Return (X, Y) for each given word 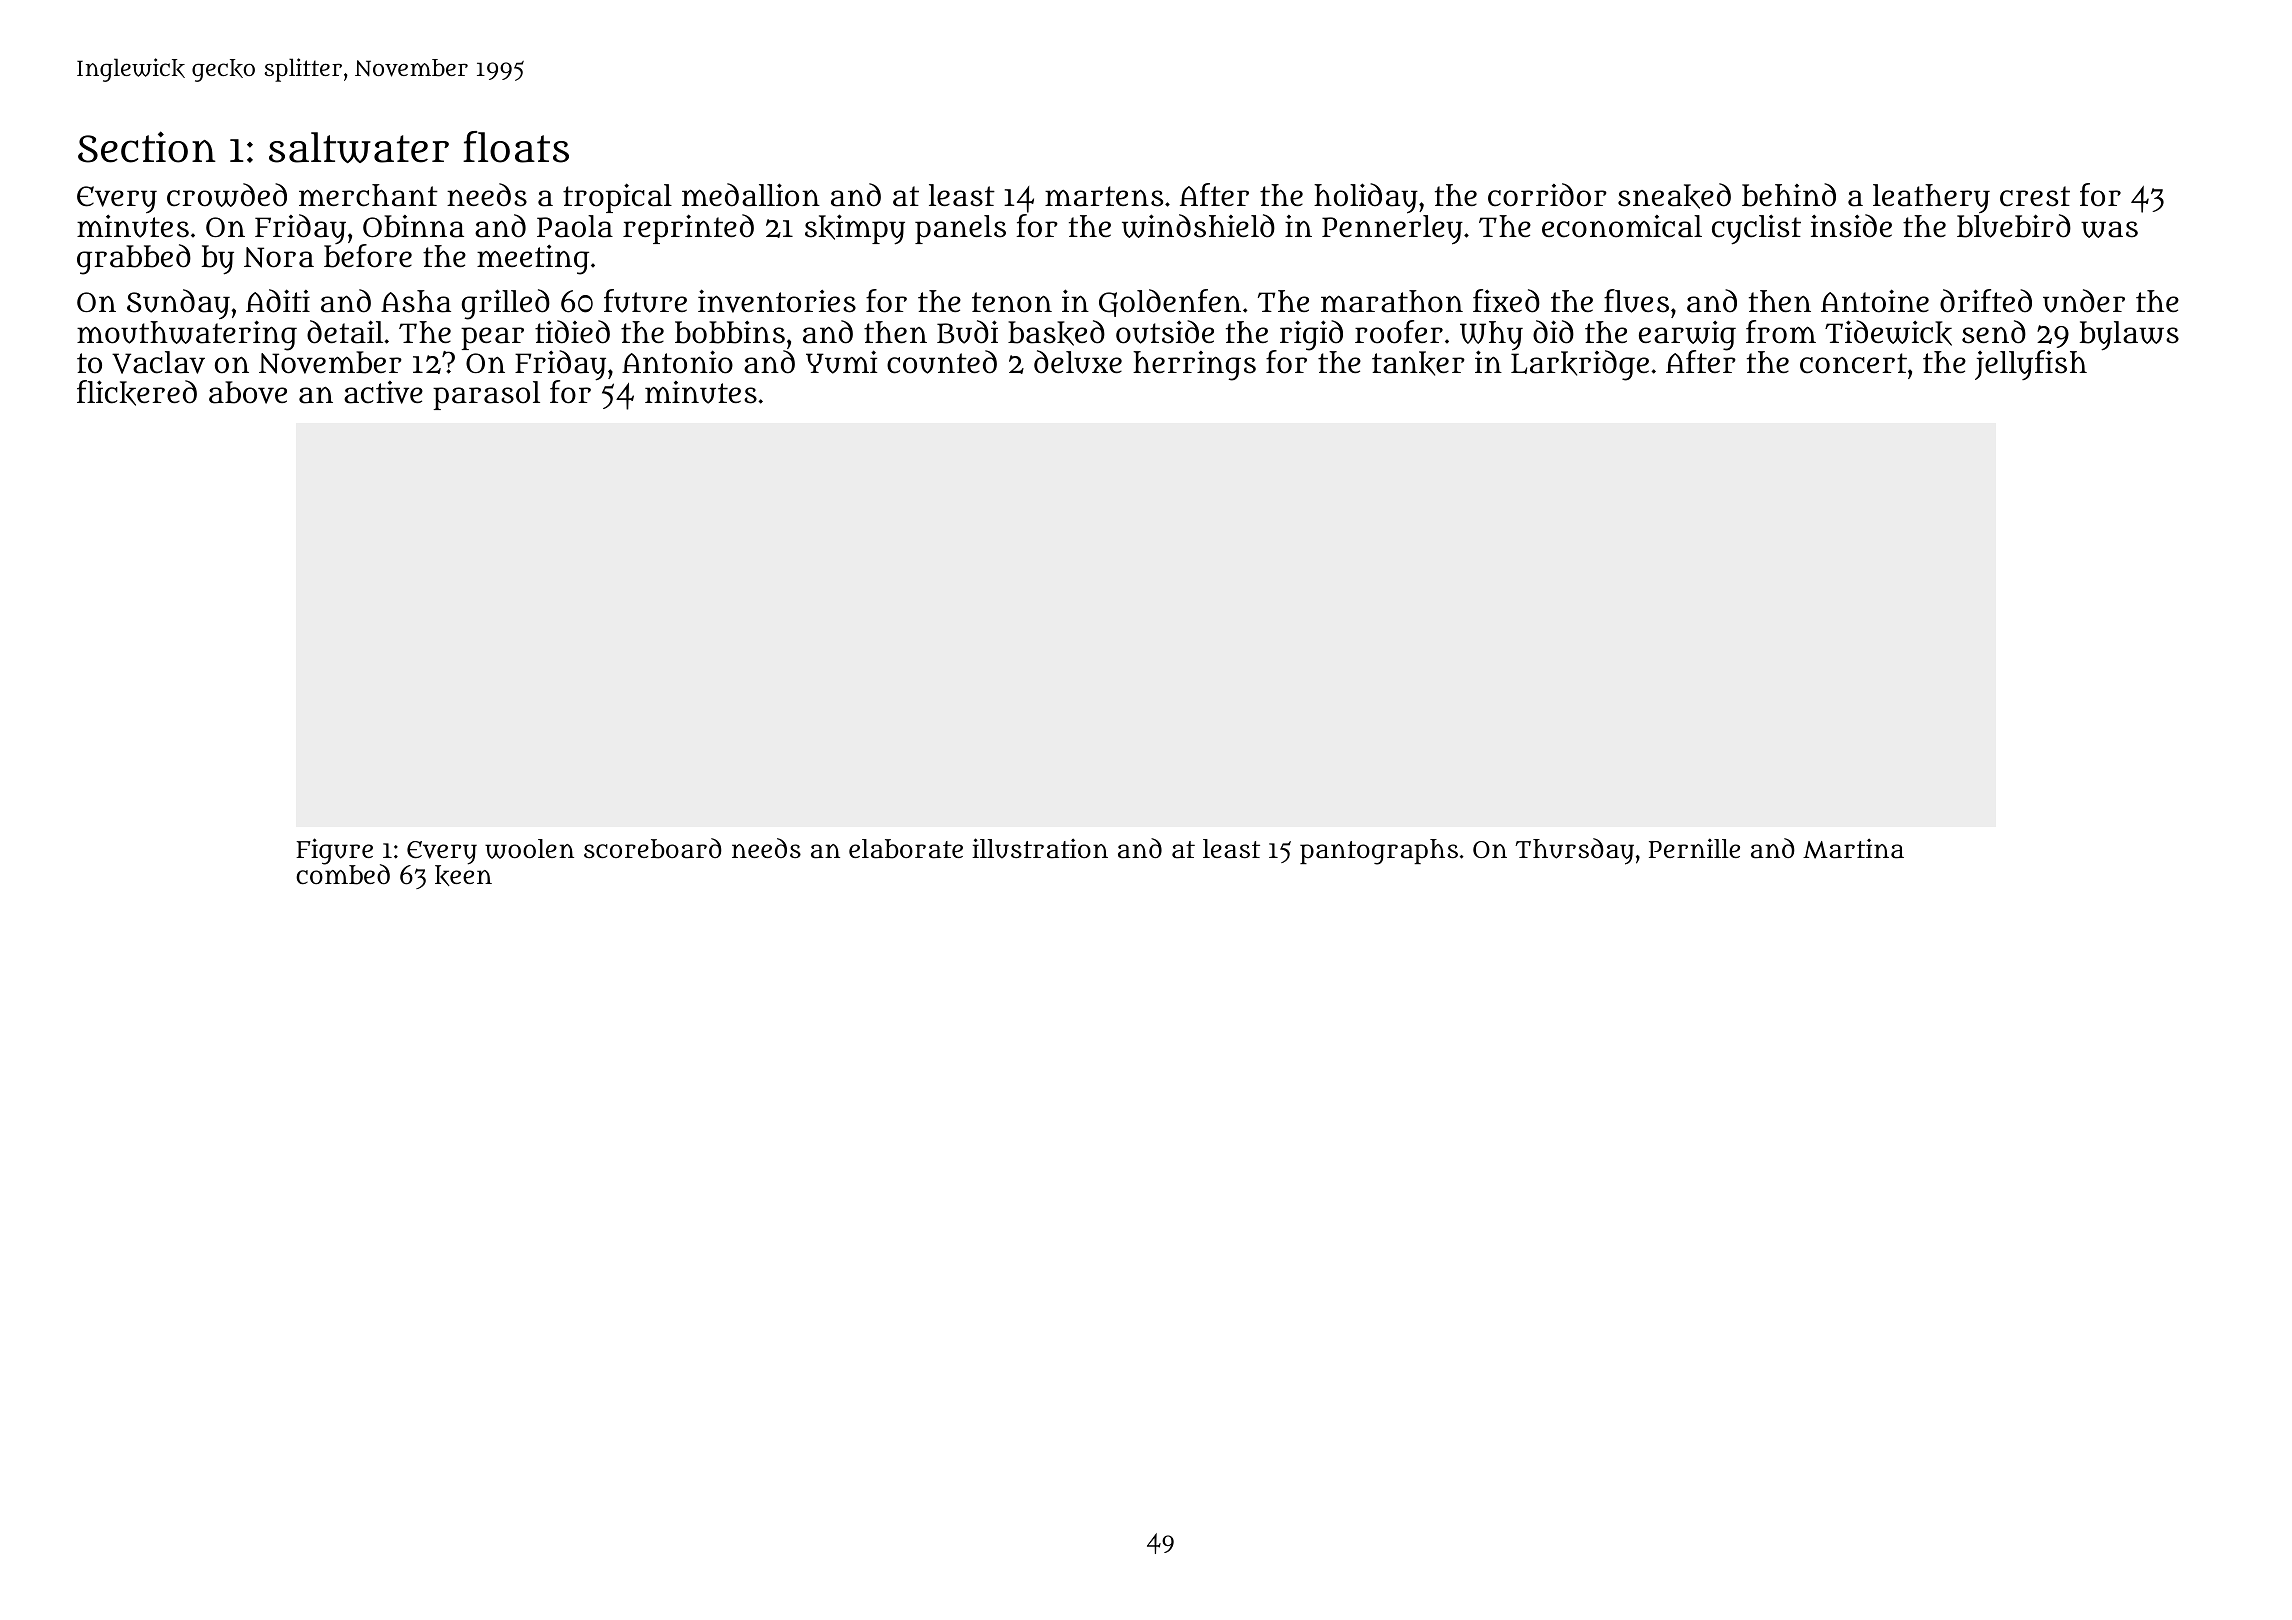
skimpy (855, 229)
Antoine (1875, 301)
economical (1622, 226)
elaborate (906, 849)
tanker (1418, 363)
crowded (227, 195)
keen (463, 875)
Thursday (1574, 851)
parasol (486, 395)
